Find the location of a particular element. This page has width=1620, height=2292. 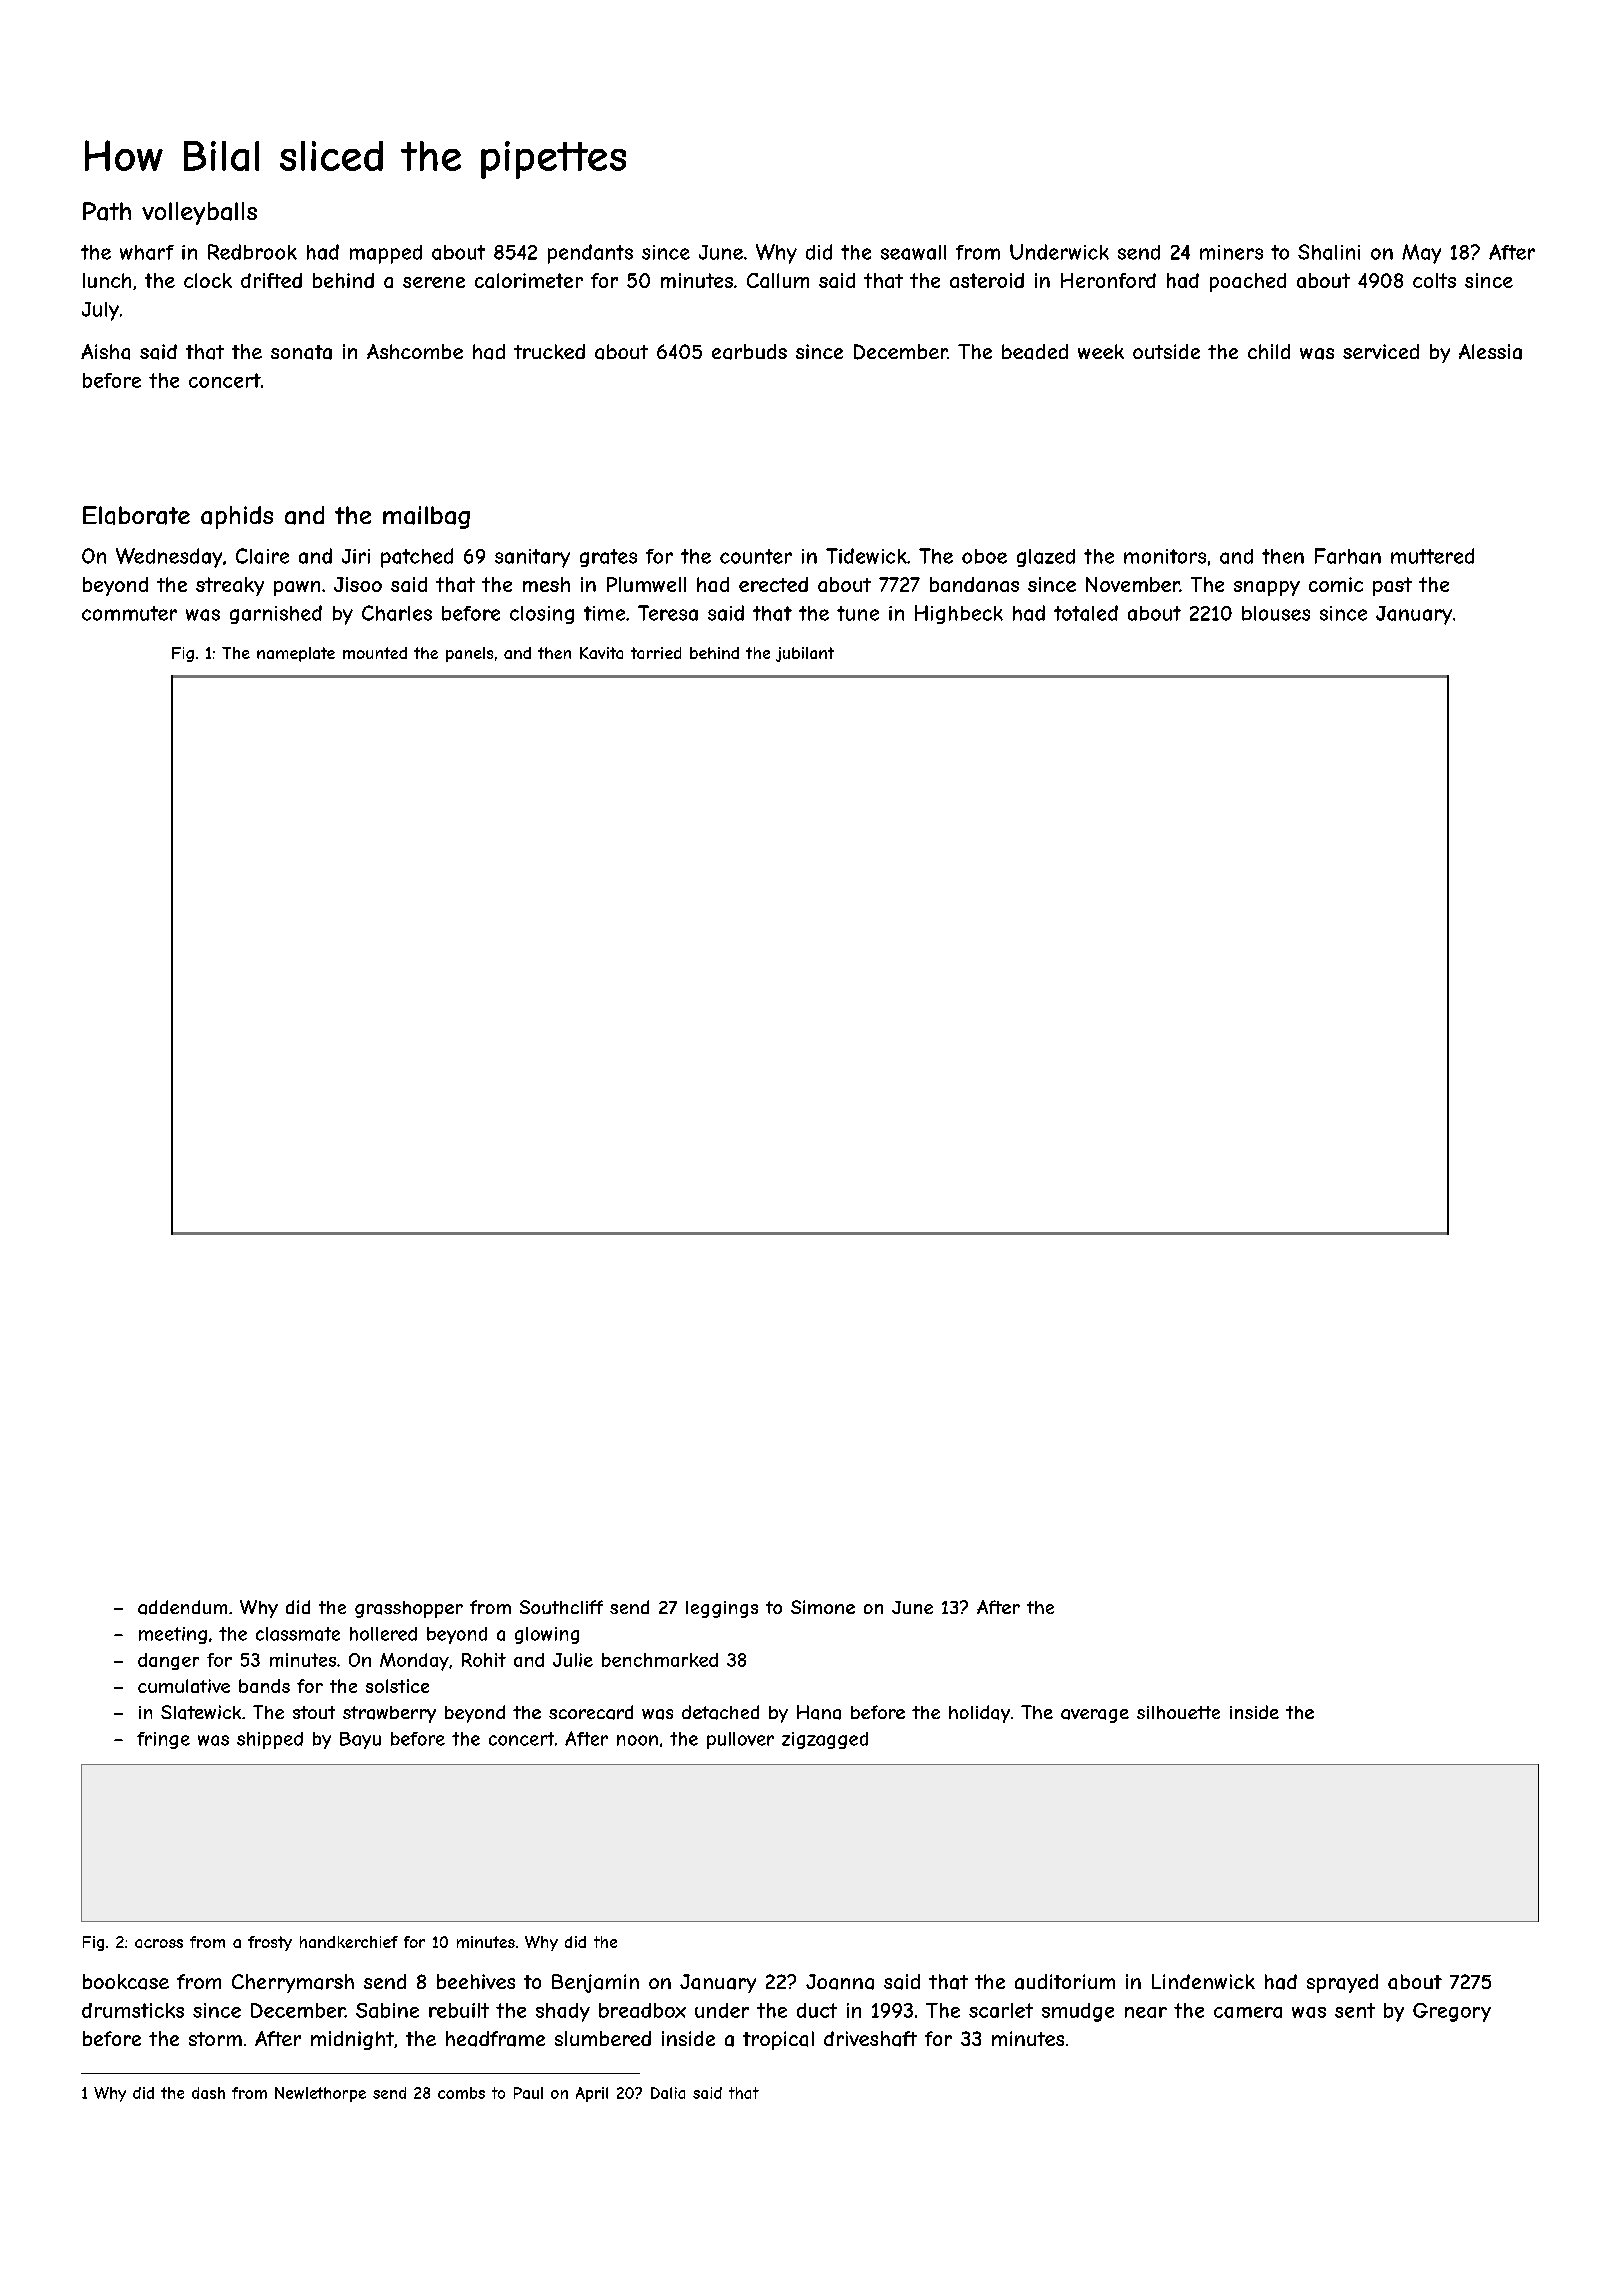

mapped is located at coordinates (386, 254).
